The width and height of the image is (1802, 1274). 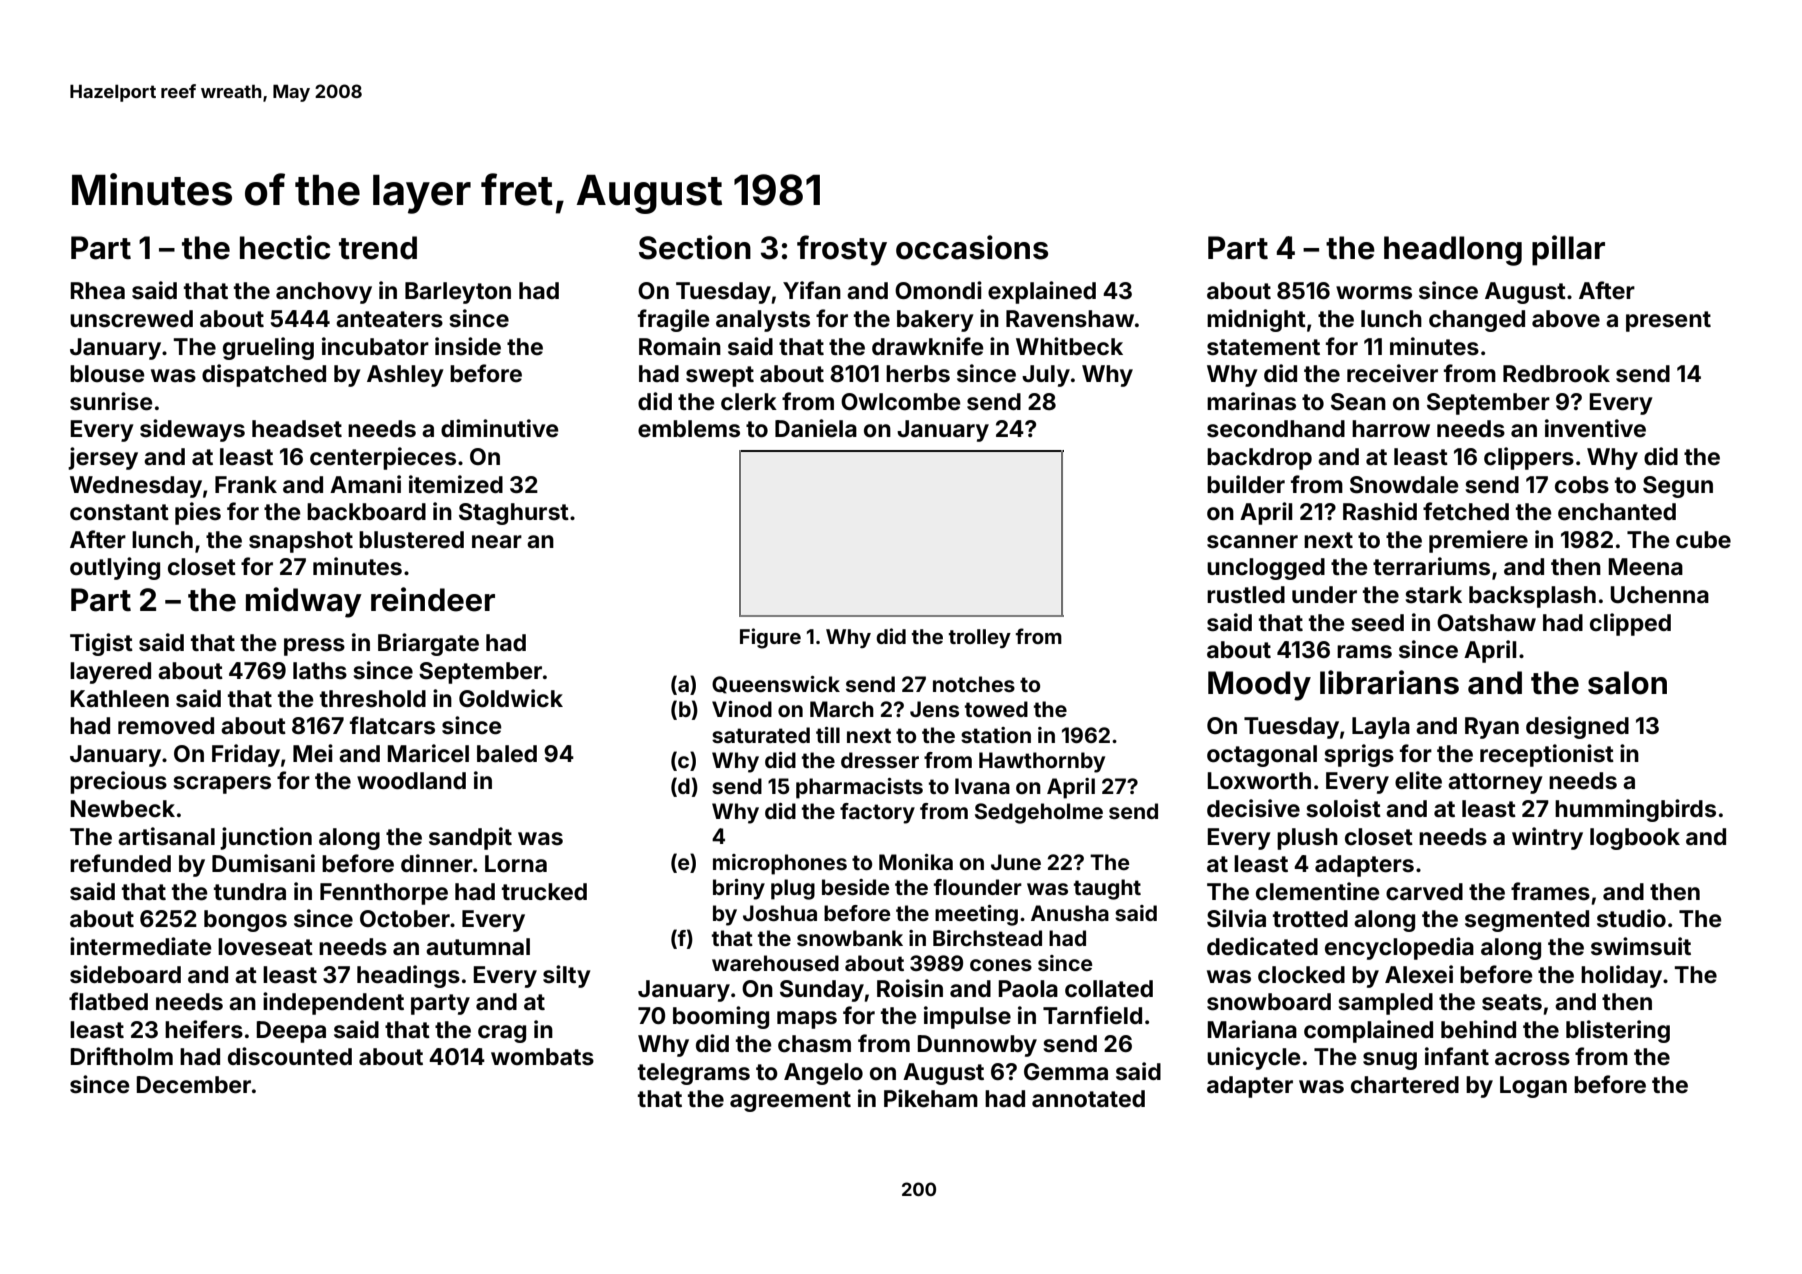 What do you see at coordinates (166, 836) in the image?
I see `artisanal` at bounding box center [166, 836].
